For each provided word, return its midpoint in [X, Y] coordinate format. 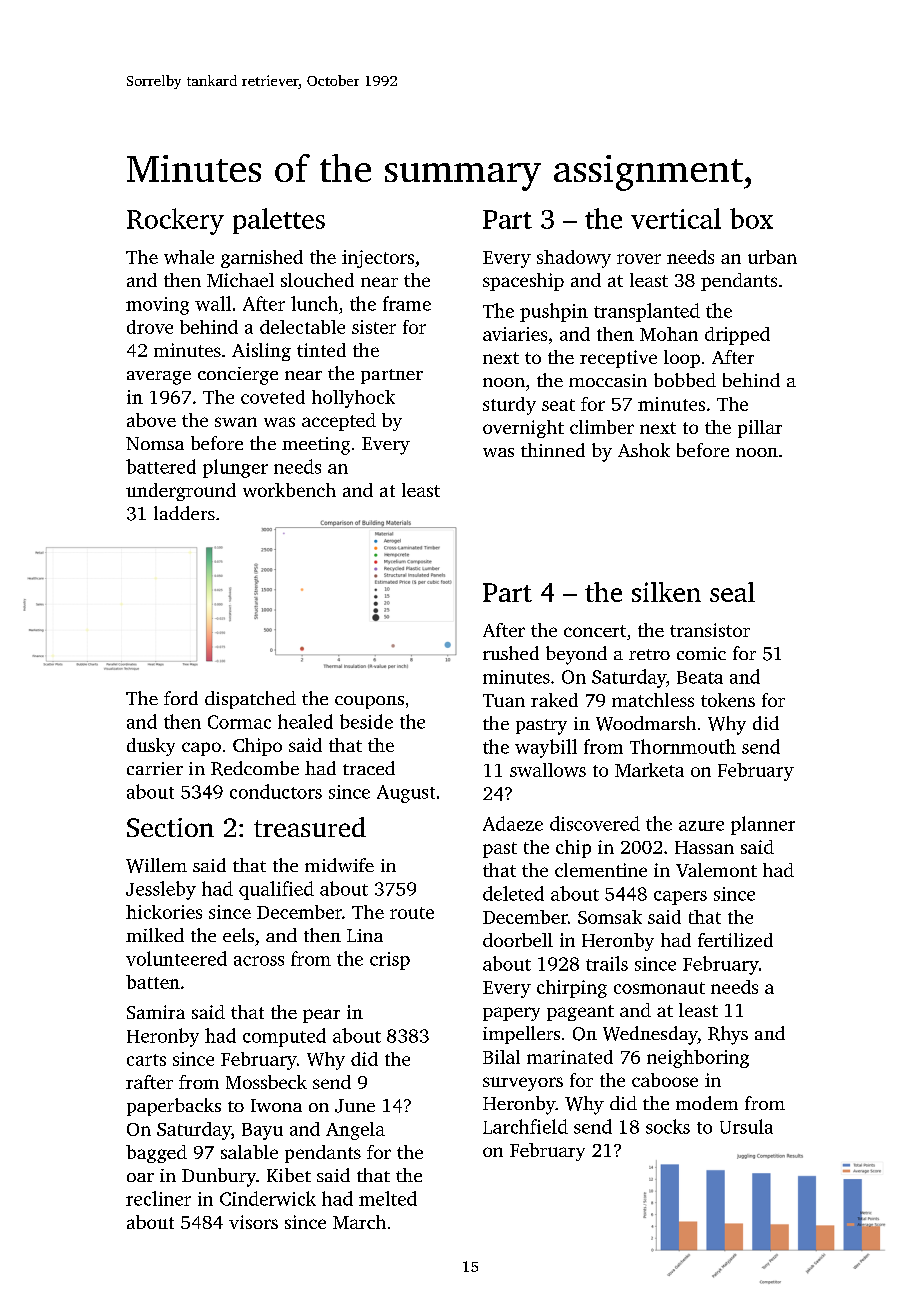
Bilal [501, 1057]
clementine [601, 870]
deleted [513, 893]
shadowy [574, 259]
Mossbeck [266, 1082]
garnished [262, 259]
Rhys [728, 1035]
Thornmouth [683, 746]
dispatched [250, 700]
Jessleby [161, 890]
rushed [511, 653]
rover [639, 259]
